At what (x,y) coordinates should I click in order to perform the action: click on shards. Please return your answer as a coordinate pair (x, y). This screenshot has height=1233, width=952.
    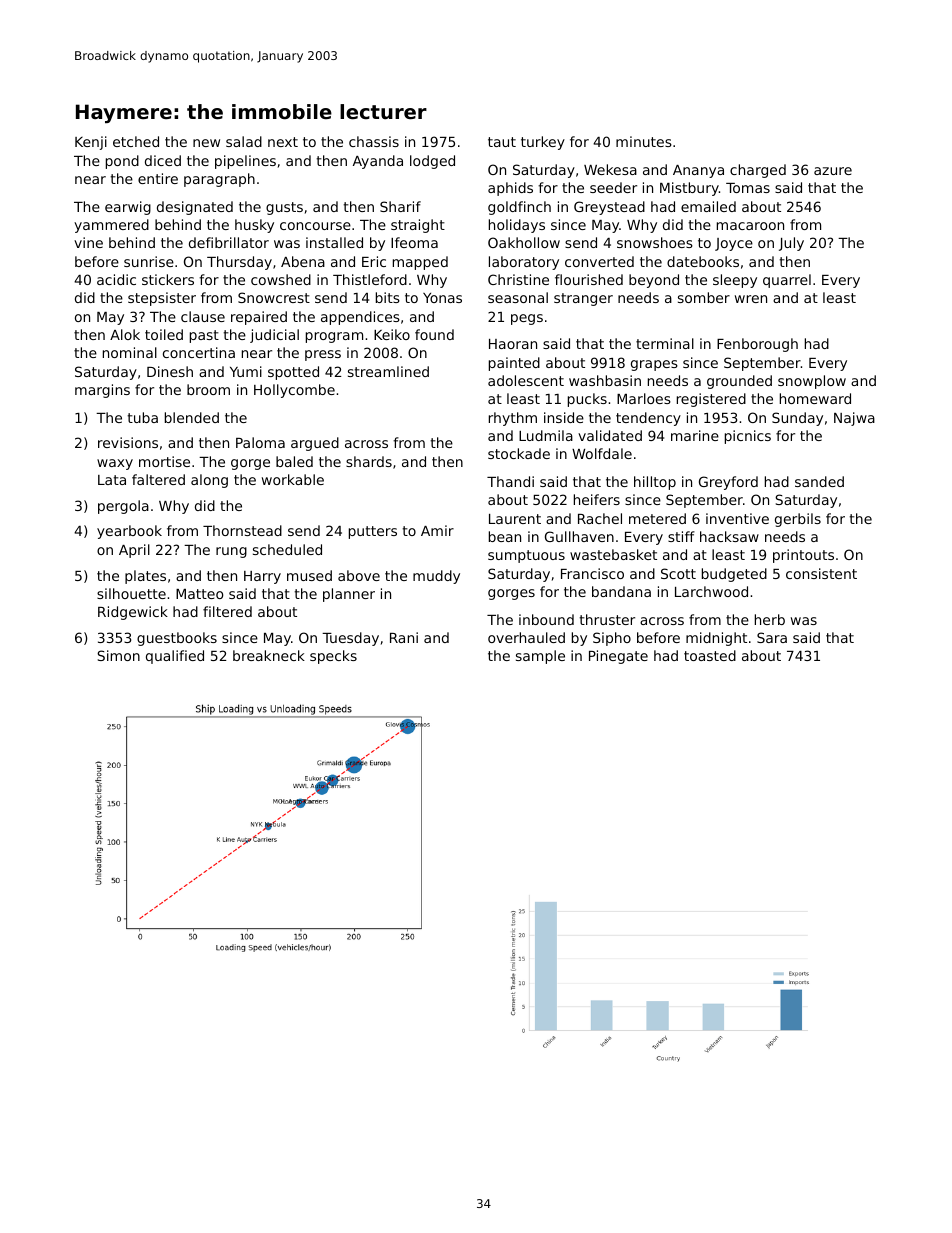
    Looking at the image, I should click on (369, 461).
